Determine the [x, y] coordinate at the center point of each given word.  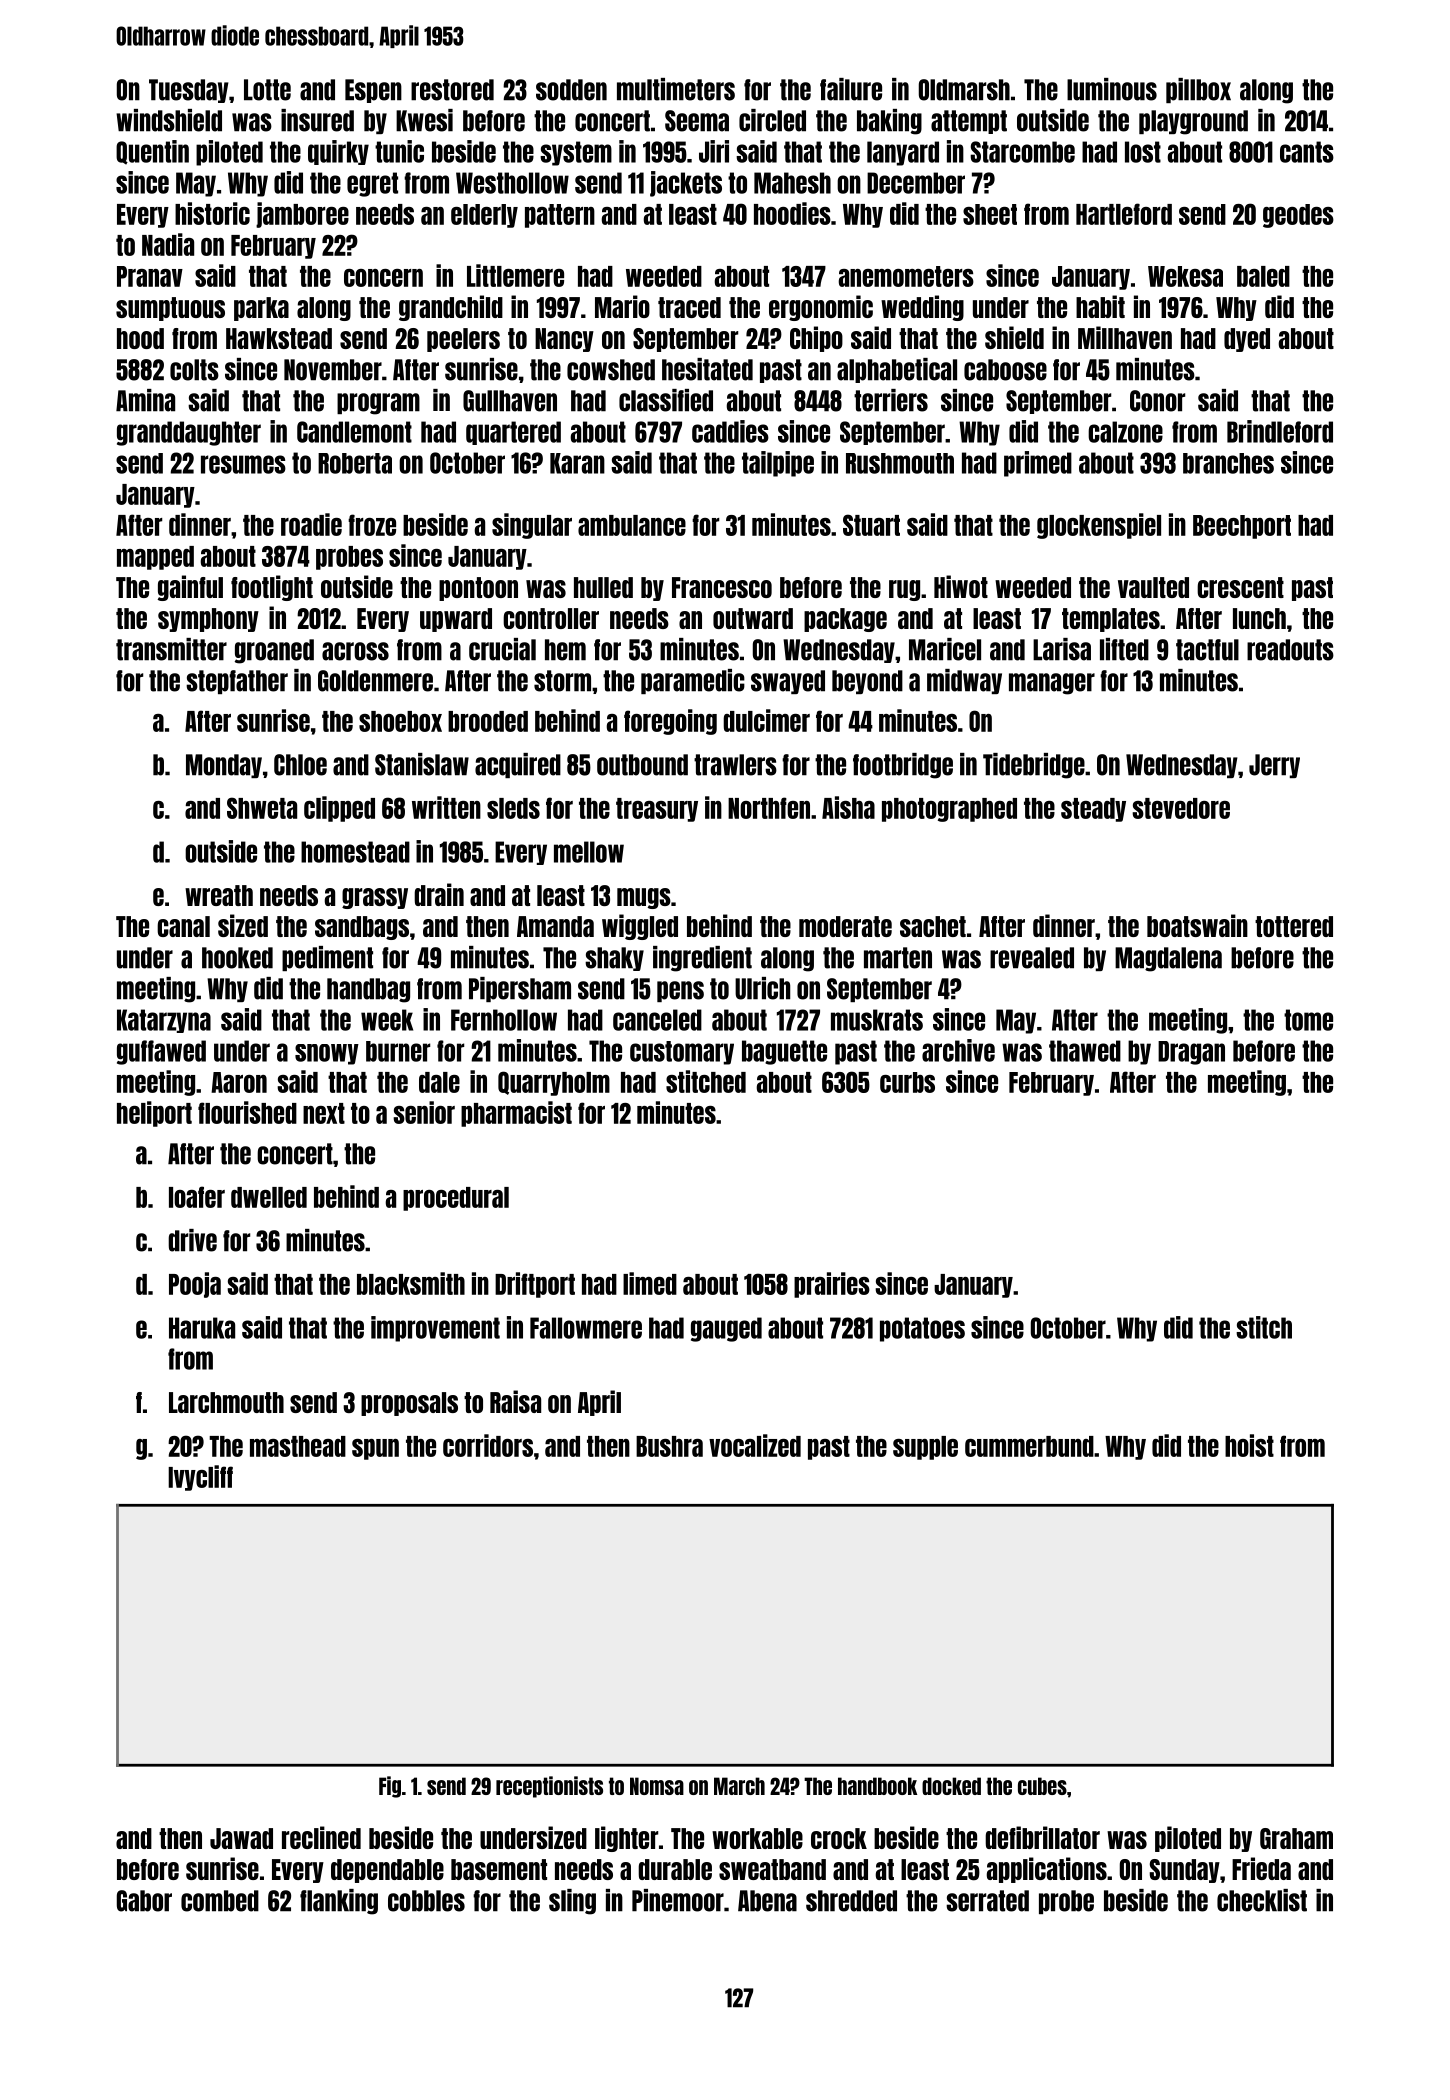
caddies [730, 431]
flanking [339, 1902]
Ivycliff [200, 1478]
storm [562, 681]
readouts [1290, 650]
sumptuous [170, 309]
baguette [784, 1052]
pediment [327, 958]
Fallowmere [586, 1328]
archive [958, 1050]
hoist [1249, 1445]
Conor [1157, 401]
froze [372, 525]
